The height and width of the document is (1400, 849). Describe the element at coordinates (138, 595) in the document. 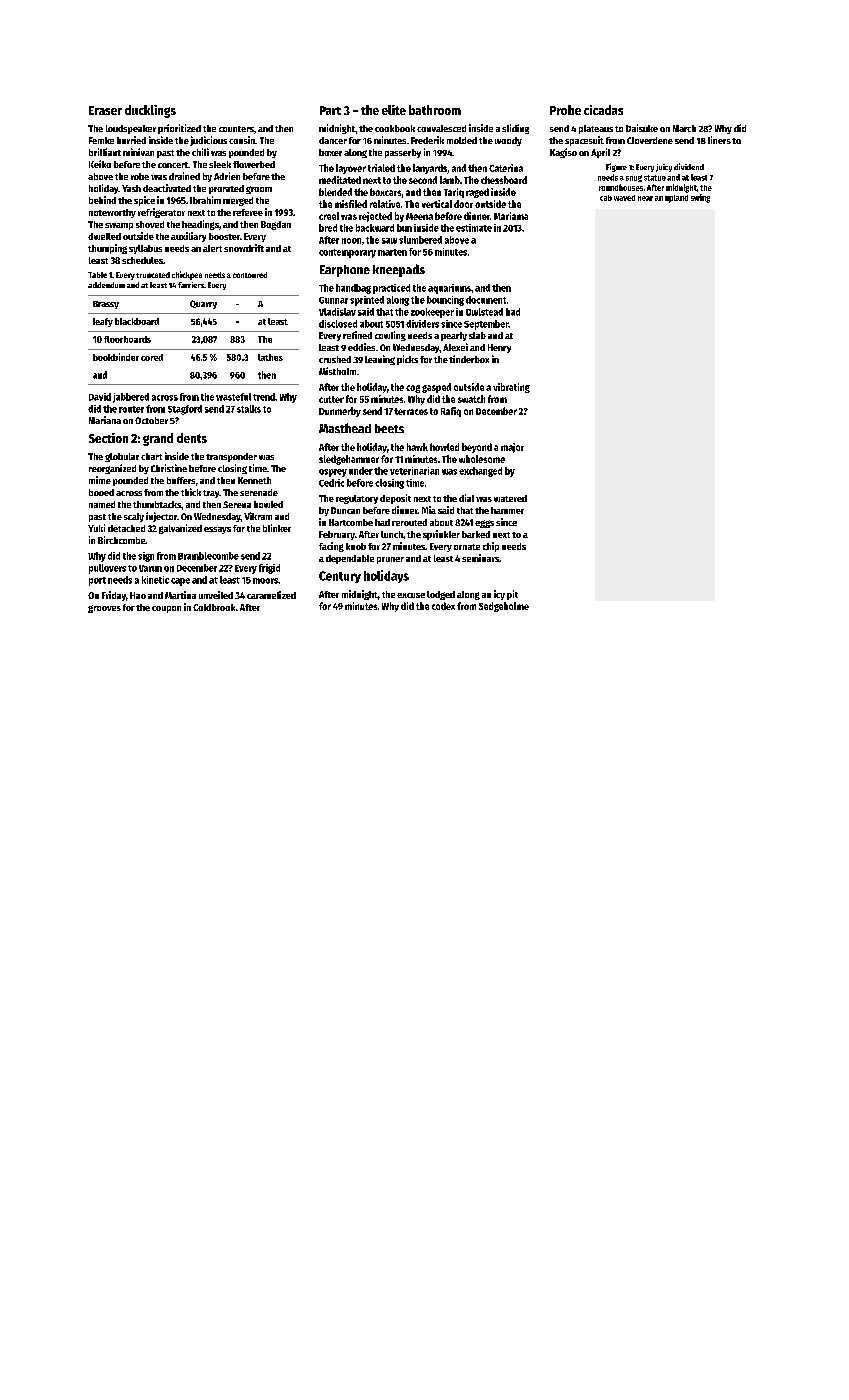

I see `Hao` at that location.
